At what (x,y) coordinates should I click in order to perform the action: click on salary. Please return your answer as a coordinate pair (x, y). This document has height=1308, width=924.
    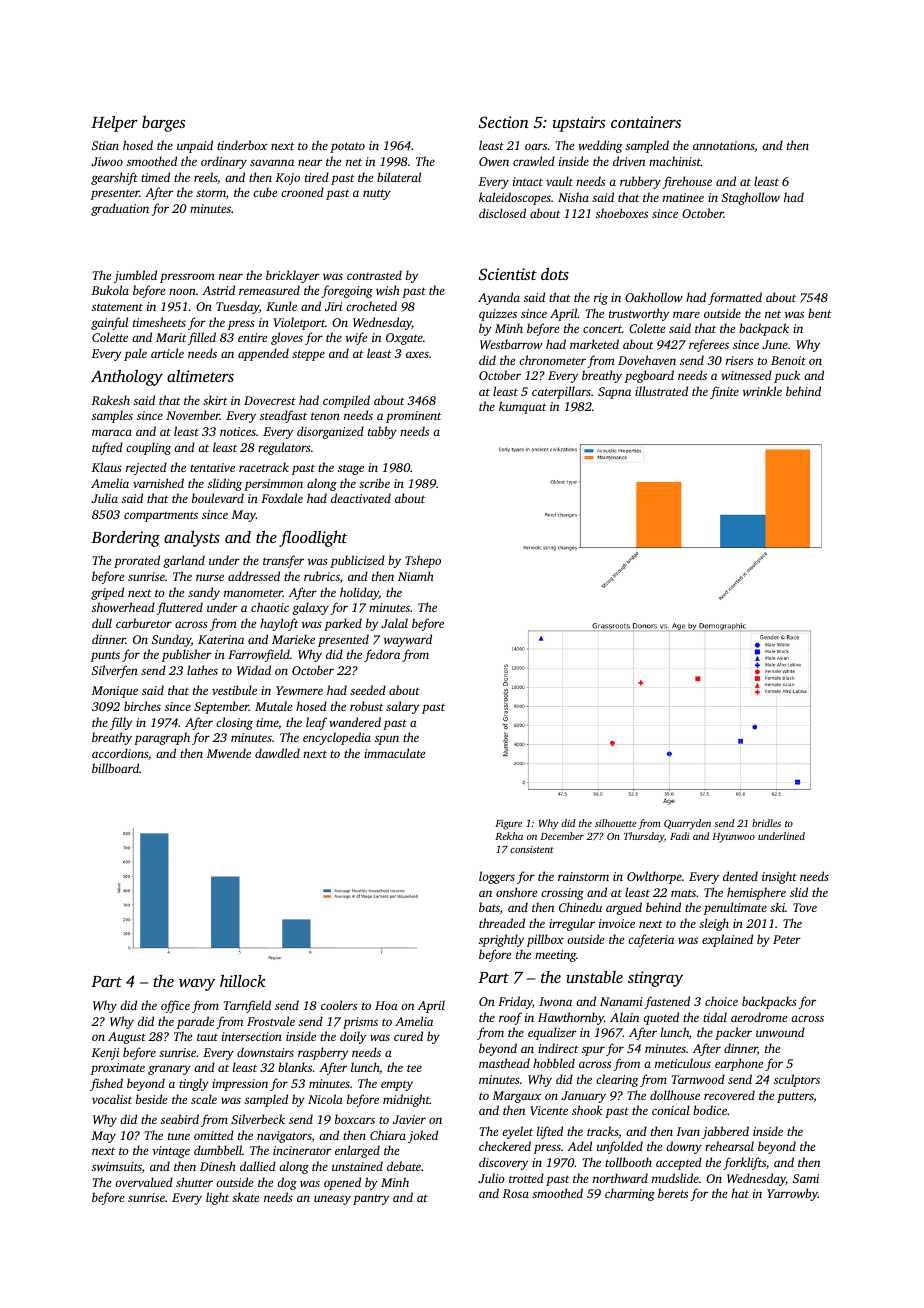
    Looking at the image, I should click on (402, 707).
